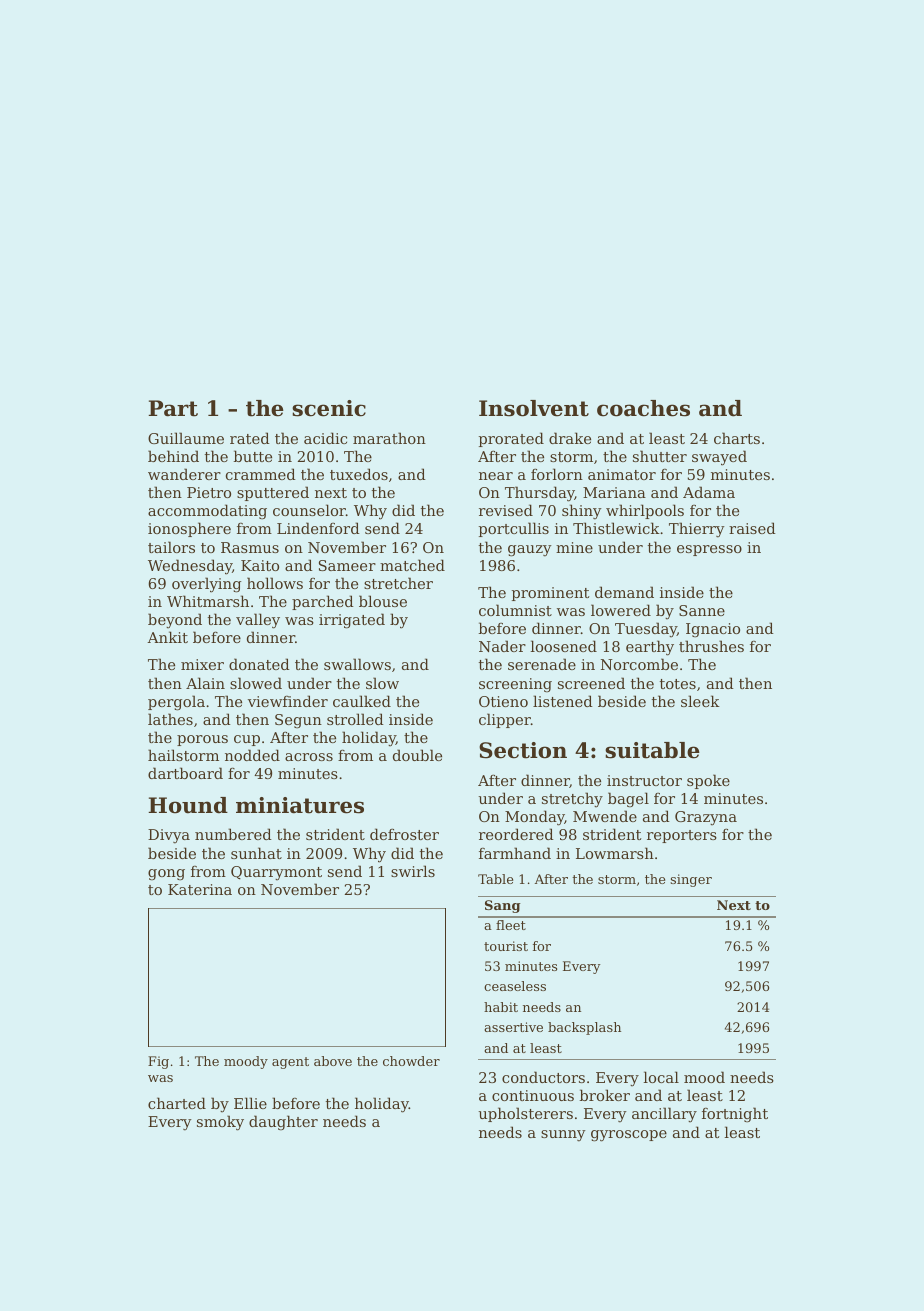 Image resolution: width=924 pixels, height=1311 pixels. I want to click on miniatures, so click(300, 805).
